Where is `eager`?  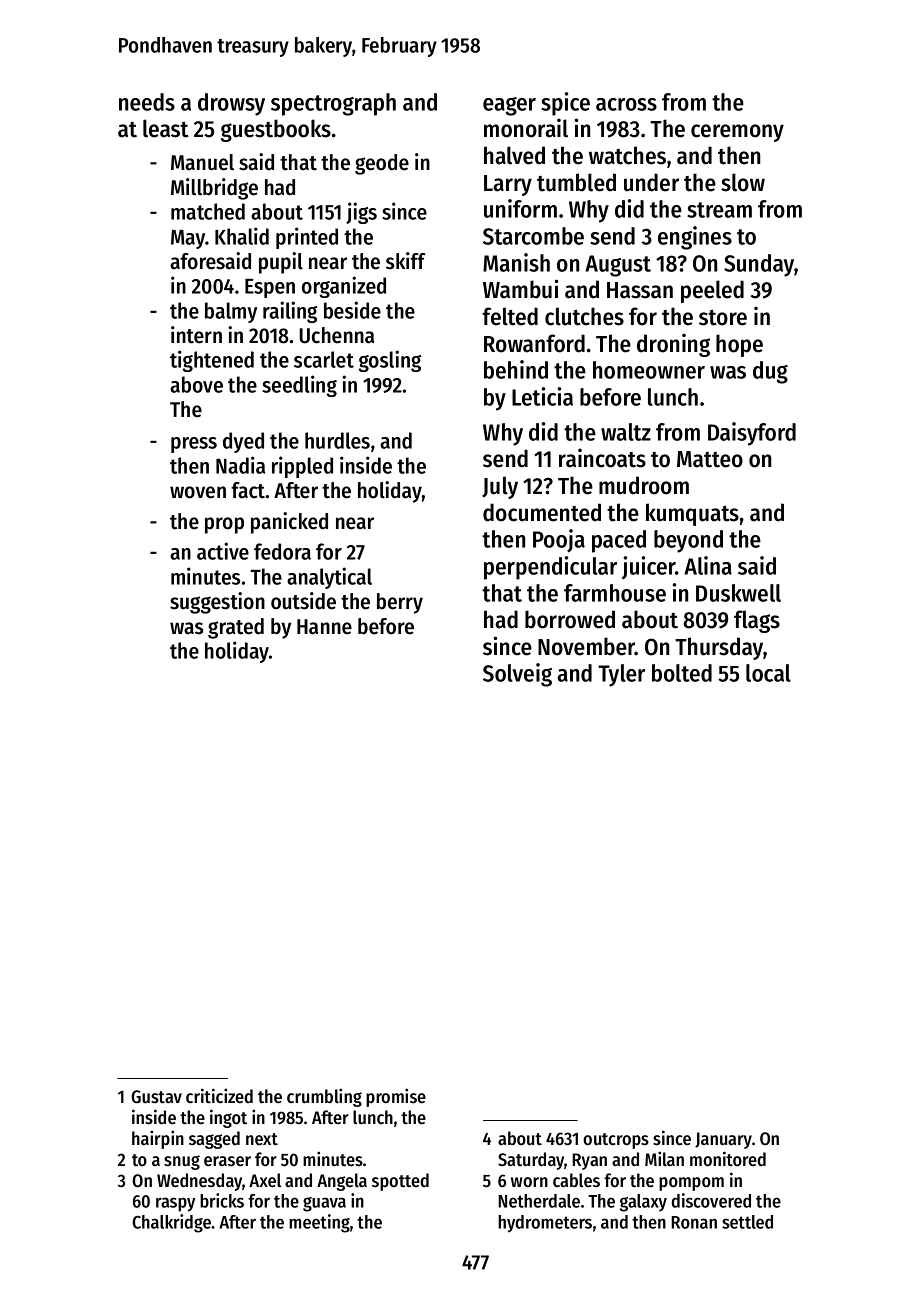
eager is located at coordinates (509, 106).
